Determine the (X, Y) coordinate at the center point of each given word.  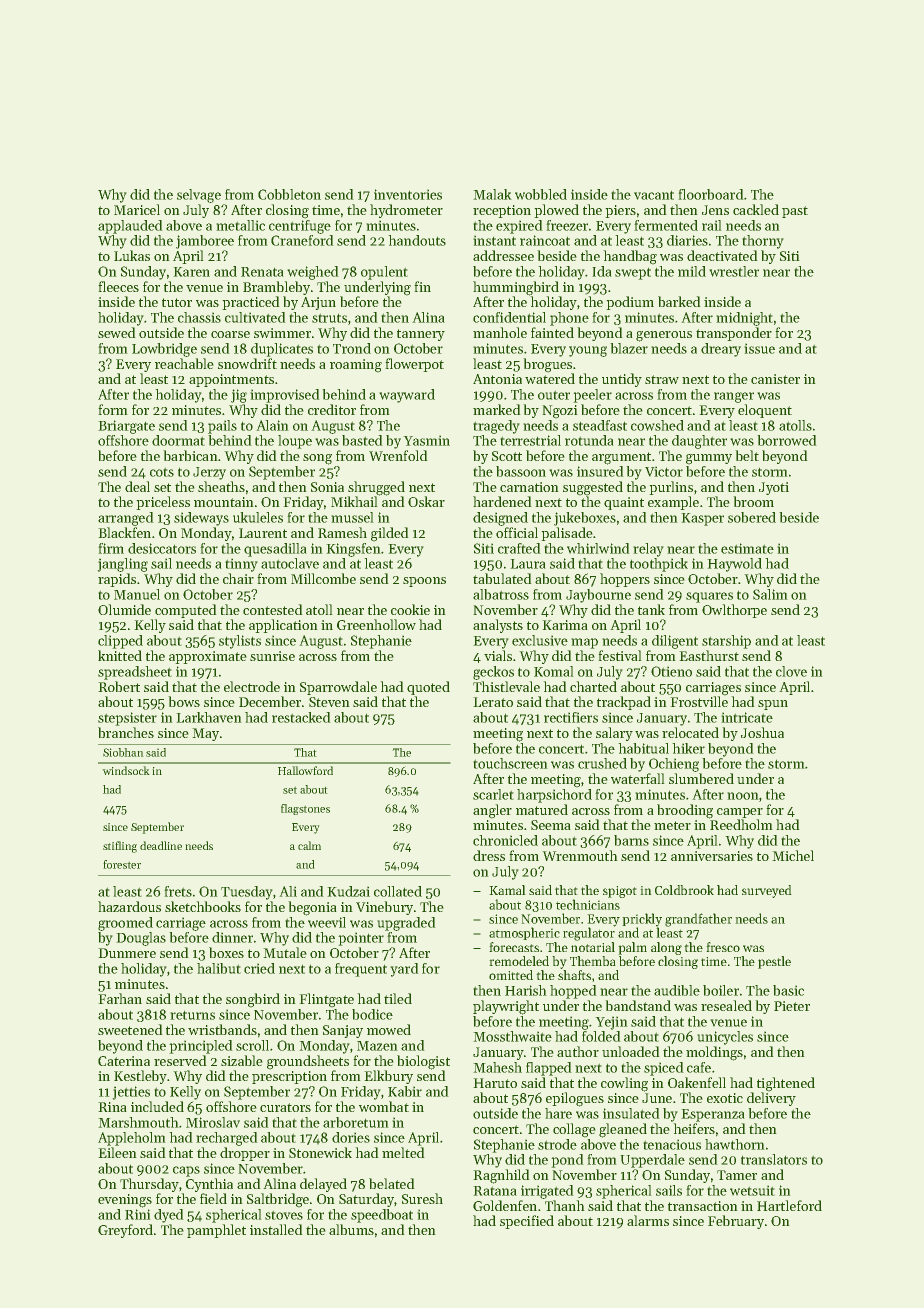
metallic (240, 225)
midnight (744, 319)
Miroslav (213, 1122)
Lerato (493, 702)
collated (398, 891)
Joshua (762, 732)
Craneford (302, 240)
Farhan (120, 998)
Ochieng (674, 765)
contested (273, 609)
